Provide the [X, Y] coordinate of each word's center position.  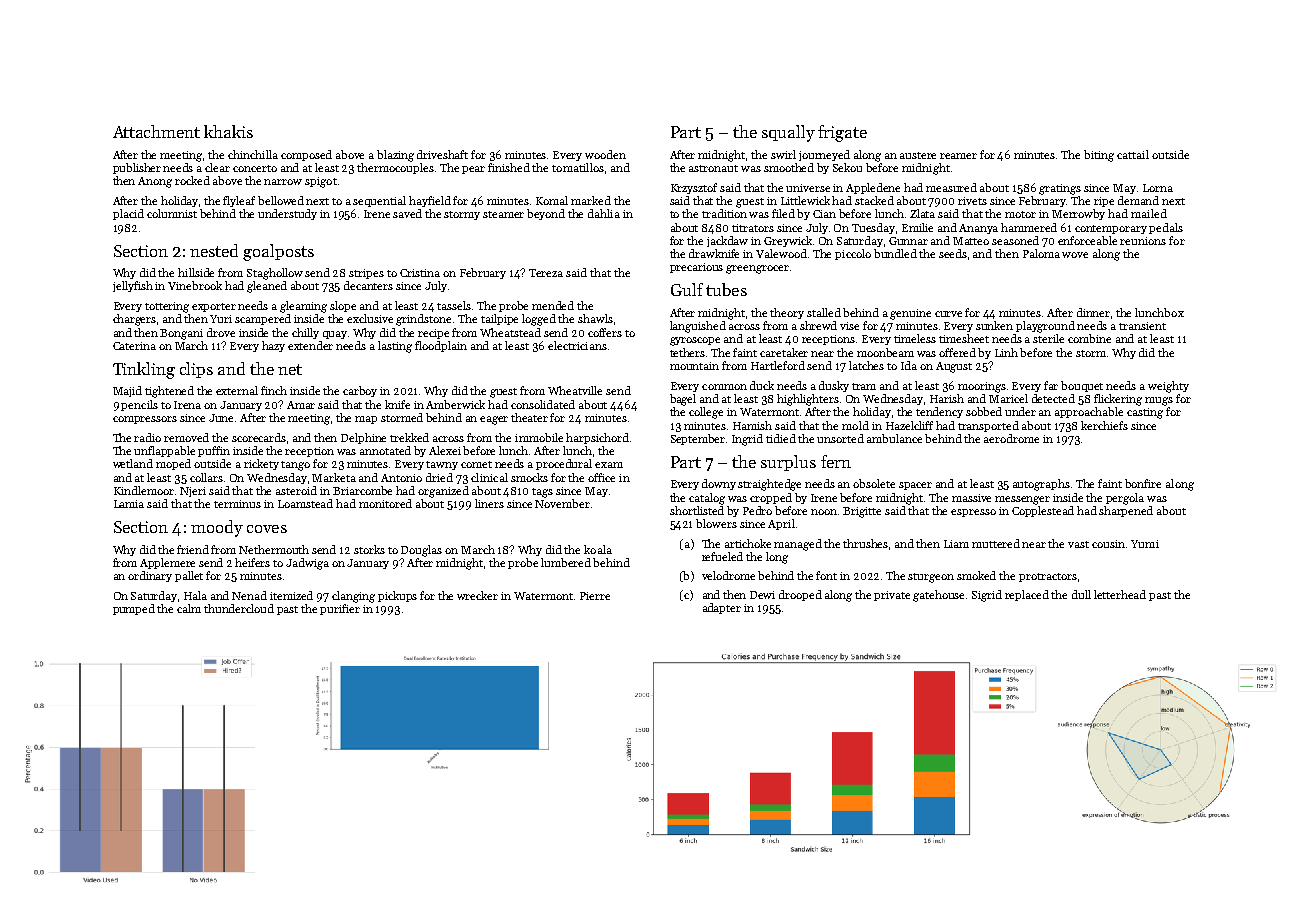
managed [798, 545]
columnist [172, 213]
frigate [842, 133]
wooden [605, 154]
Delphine [363, 438]
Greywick [788, 241]
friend [193, 549]
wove [1075, 255]
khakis [228, 131]
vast [1078, 544]
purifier [340, 609]
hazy [273, 346]
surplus [788, 463]
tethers [687, 352]
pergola [1125, 499]
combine [1089, 338]
